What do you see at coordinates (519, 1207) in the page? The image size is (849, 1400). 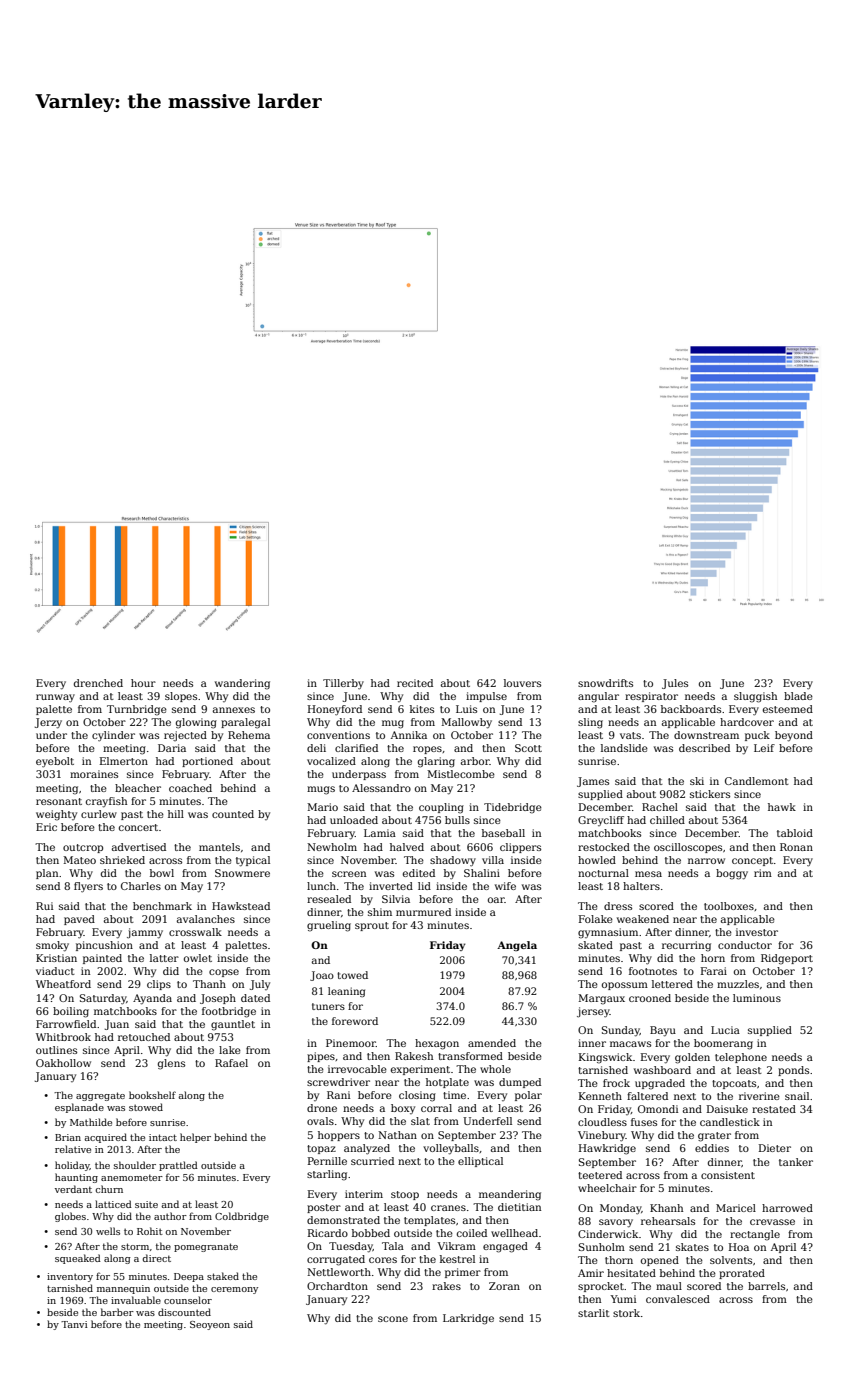 I see `dietitian` at bounding box center [519, 1207].
